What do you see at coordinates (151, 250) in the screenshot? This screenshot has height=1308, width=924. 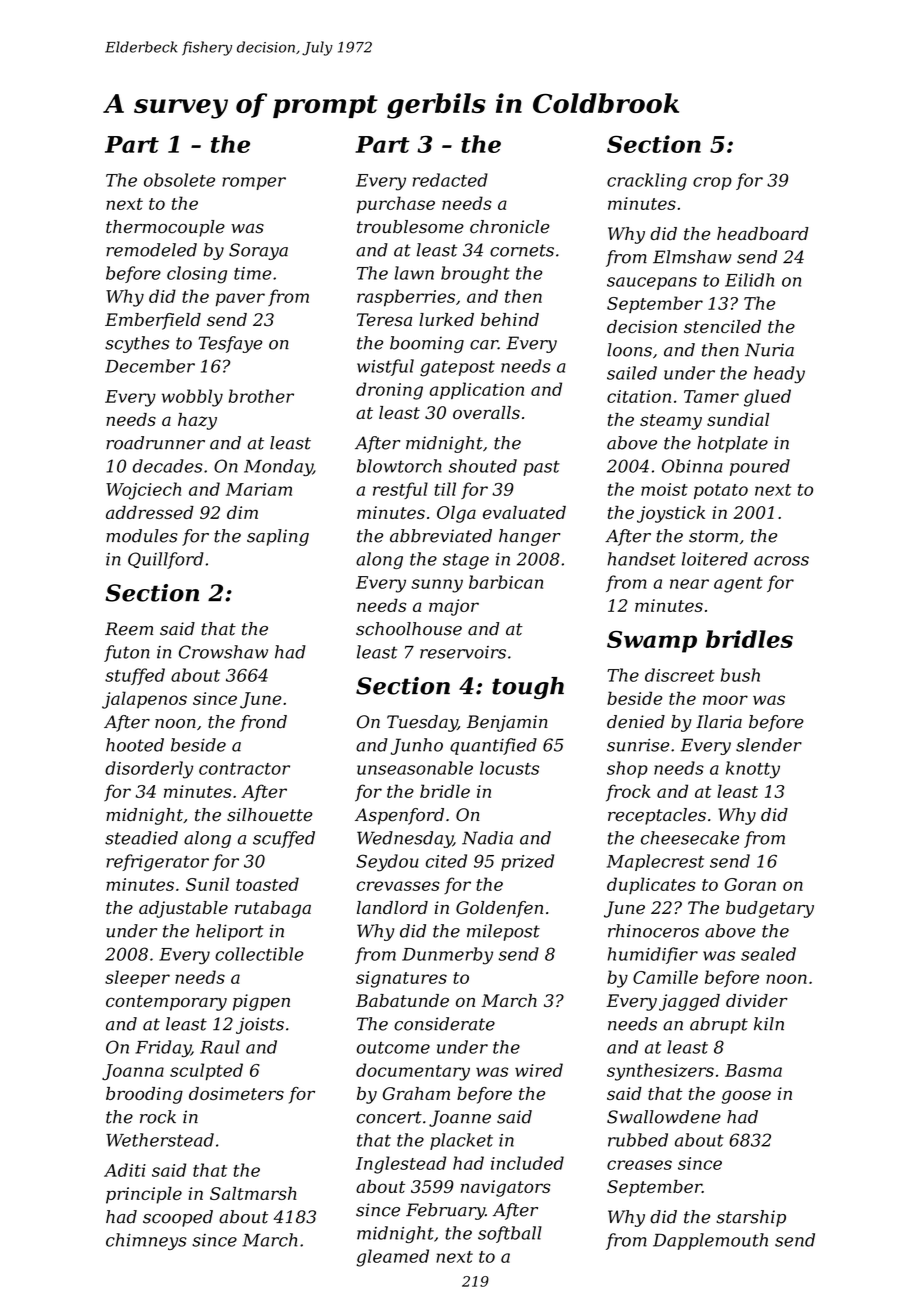 I see `remodeled` at bounding box center [151, 250].
